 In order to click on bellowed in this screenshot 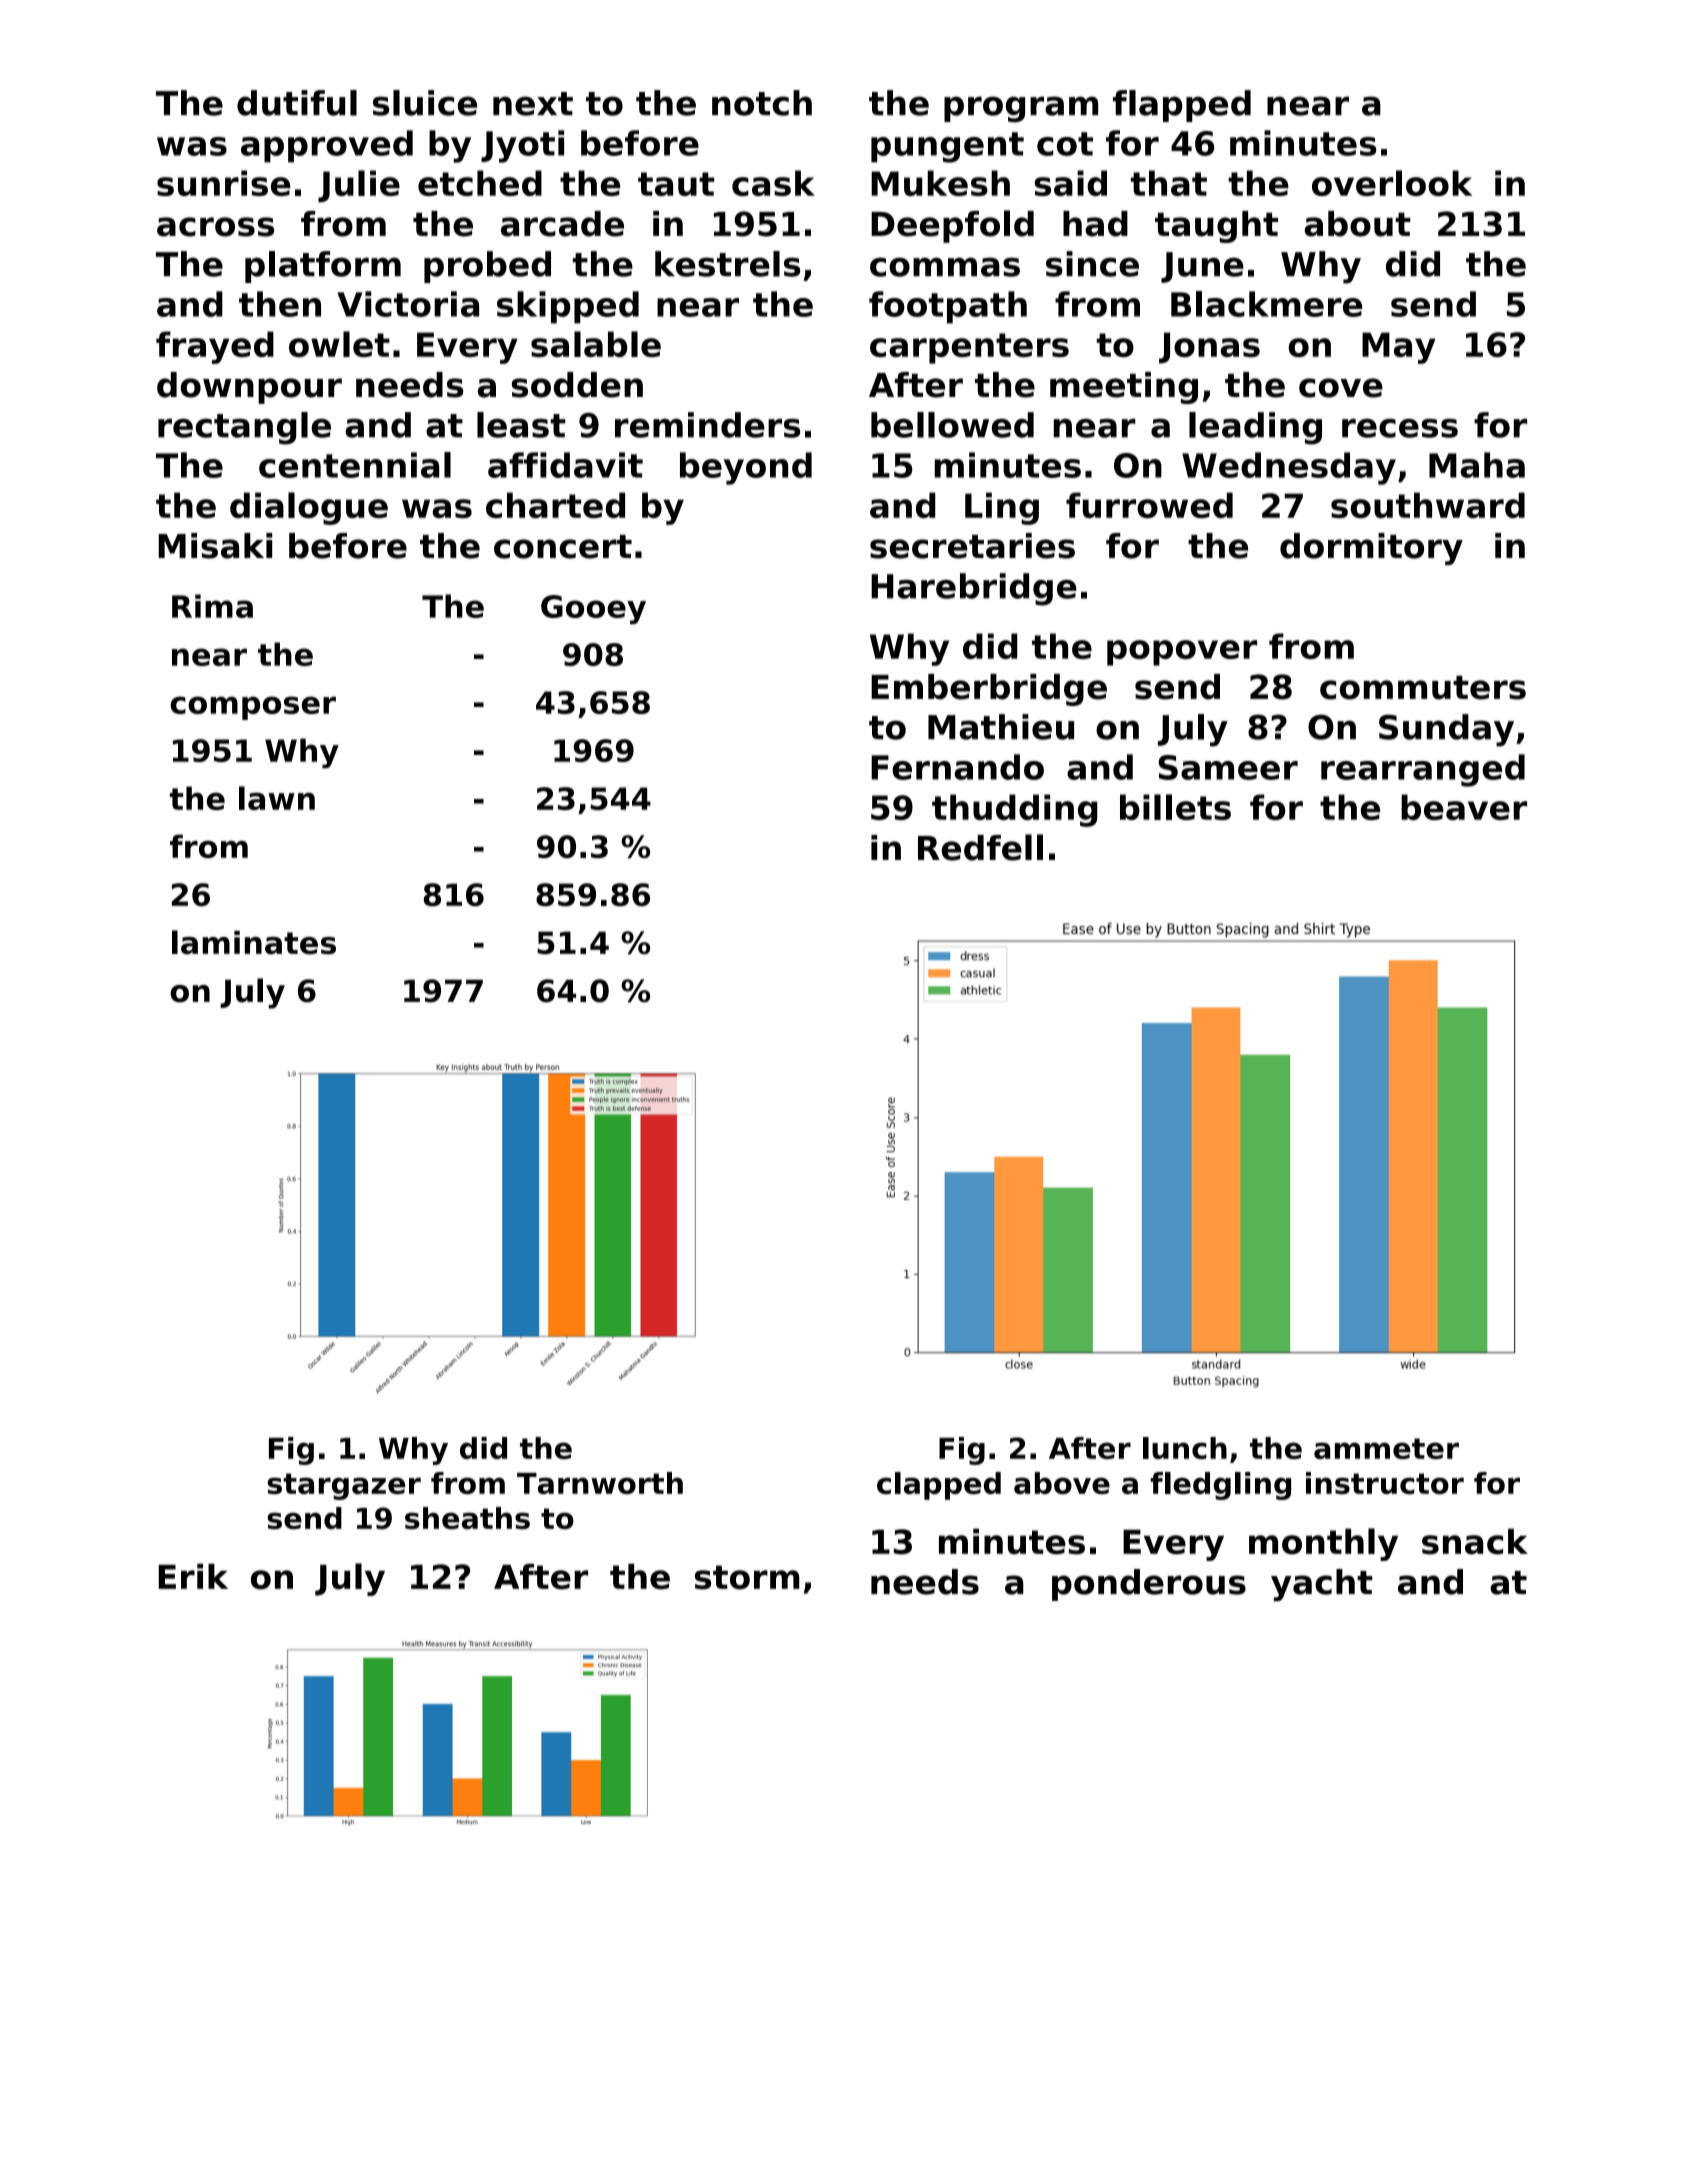, I will do `click(952, 425)`.
